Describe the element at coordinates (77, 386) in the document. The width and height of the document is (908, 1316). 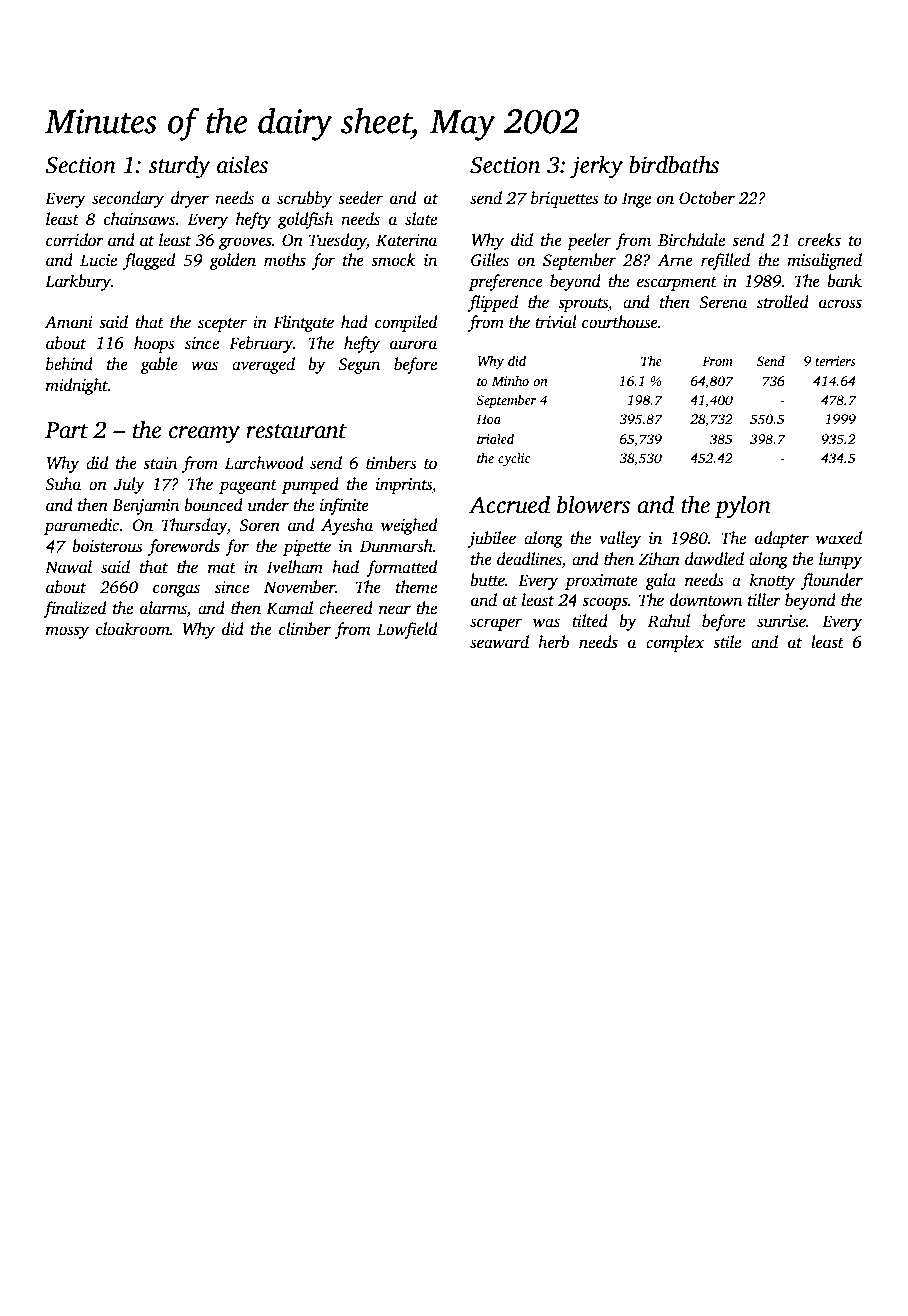
I see `midnight` at that location.
